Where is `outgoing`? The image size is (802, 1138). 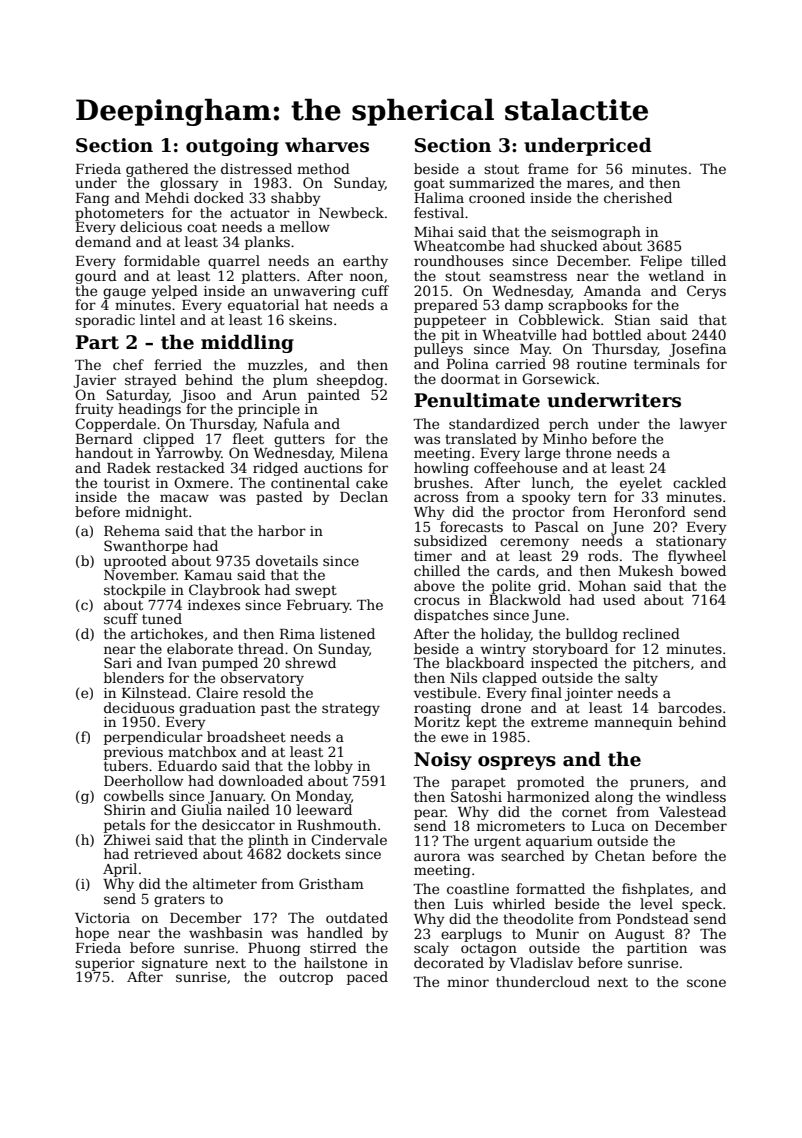 outgoing is located at coordinates (232, 147).
